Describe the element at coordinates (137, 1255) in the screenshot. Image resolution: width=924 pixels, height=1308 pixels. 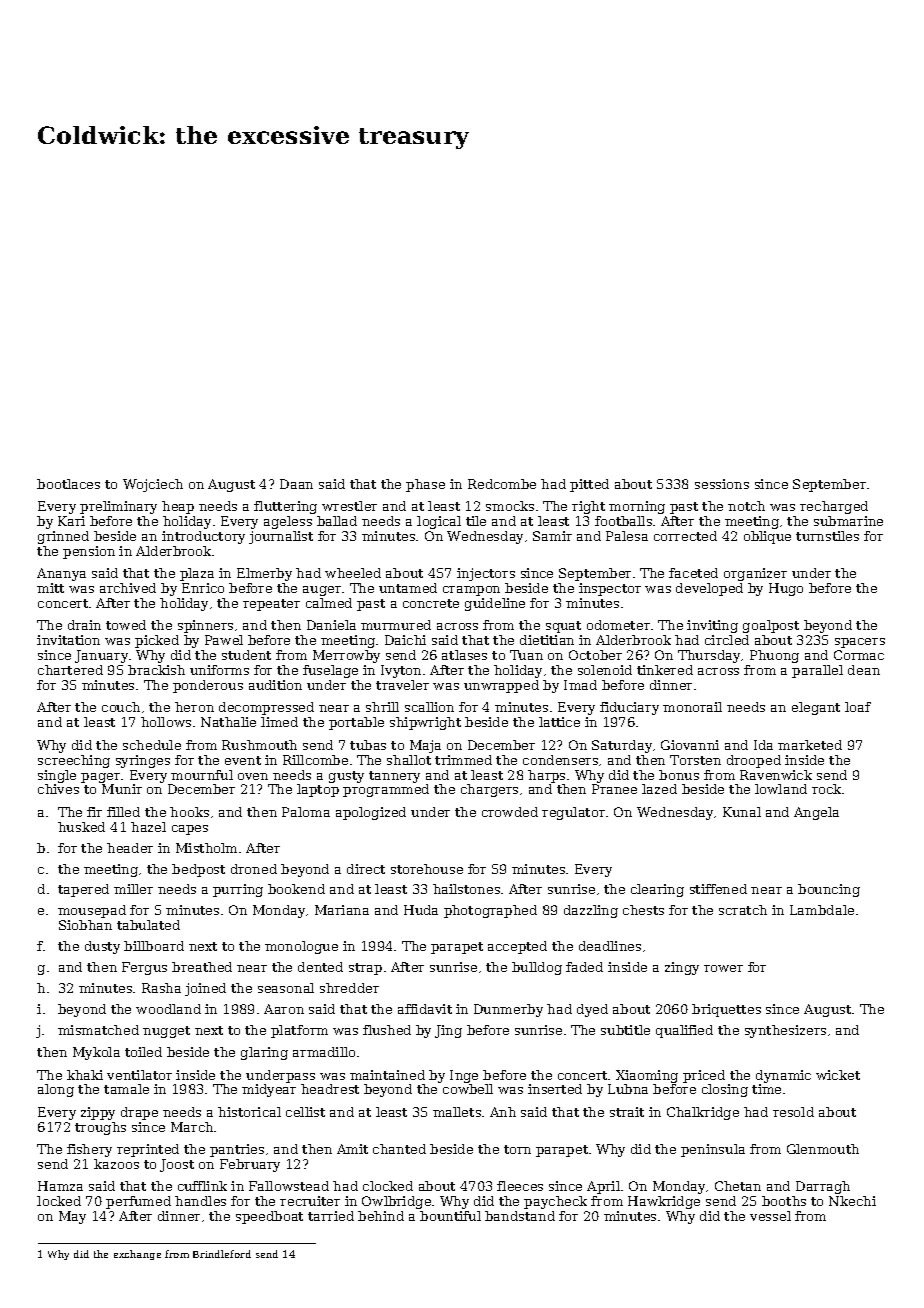
I see `exchange` at that location.
